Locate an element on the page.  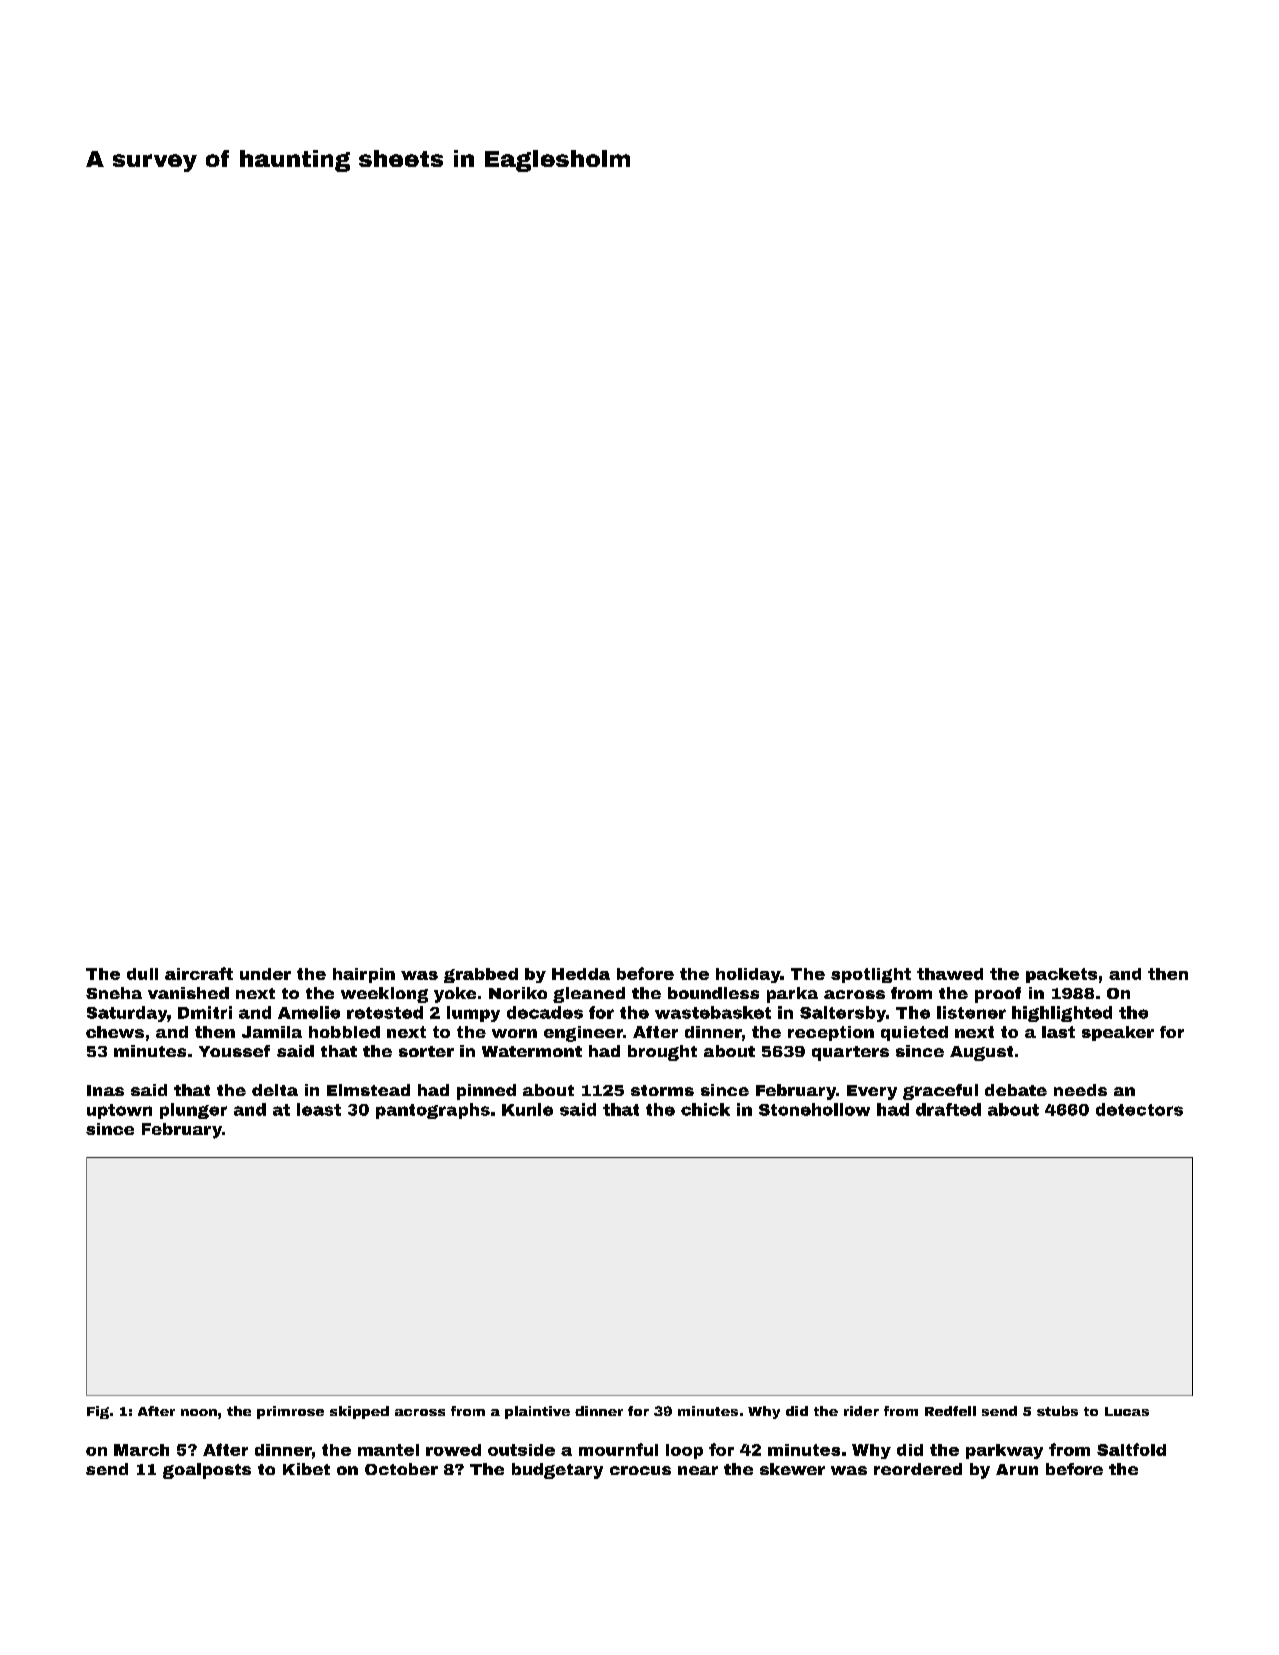
primrose is located at coordinates (290, 1412).
